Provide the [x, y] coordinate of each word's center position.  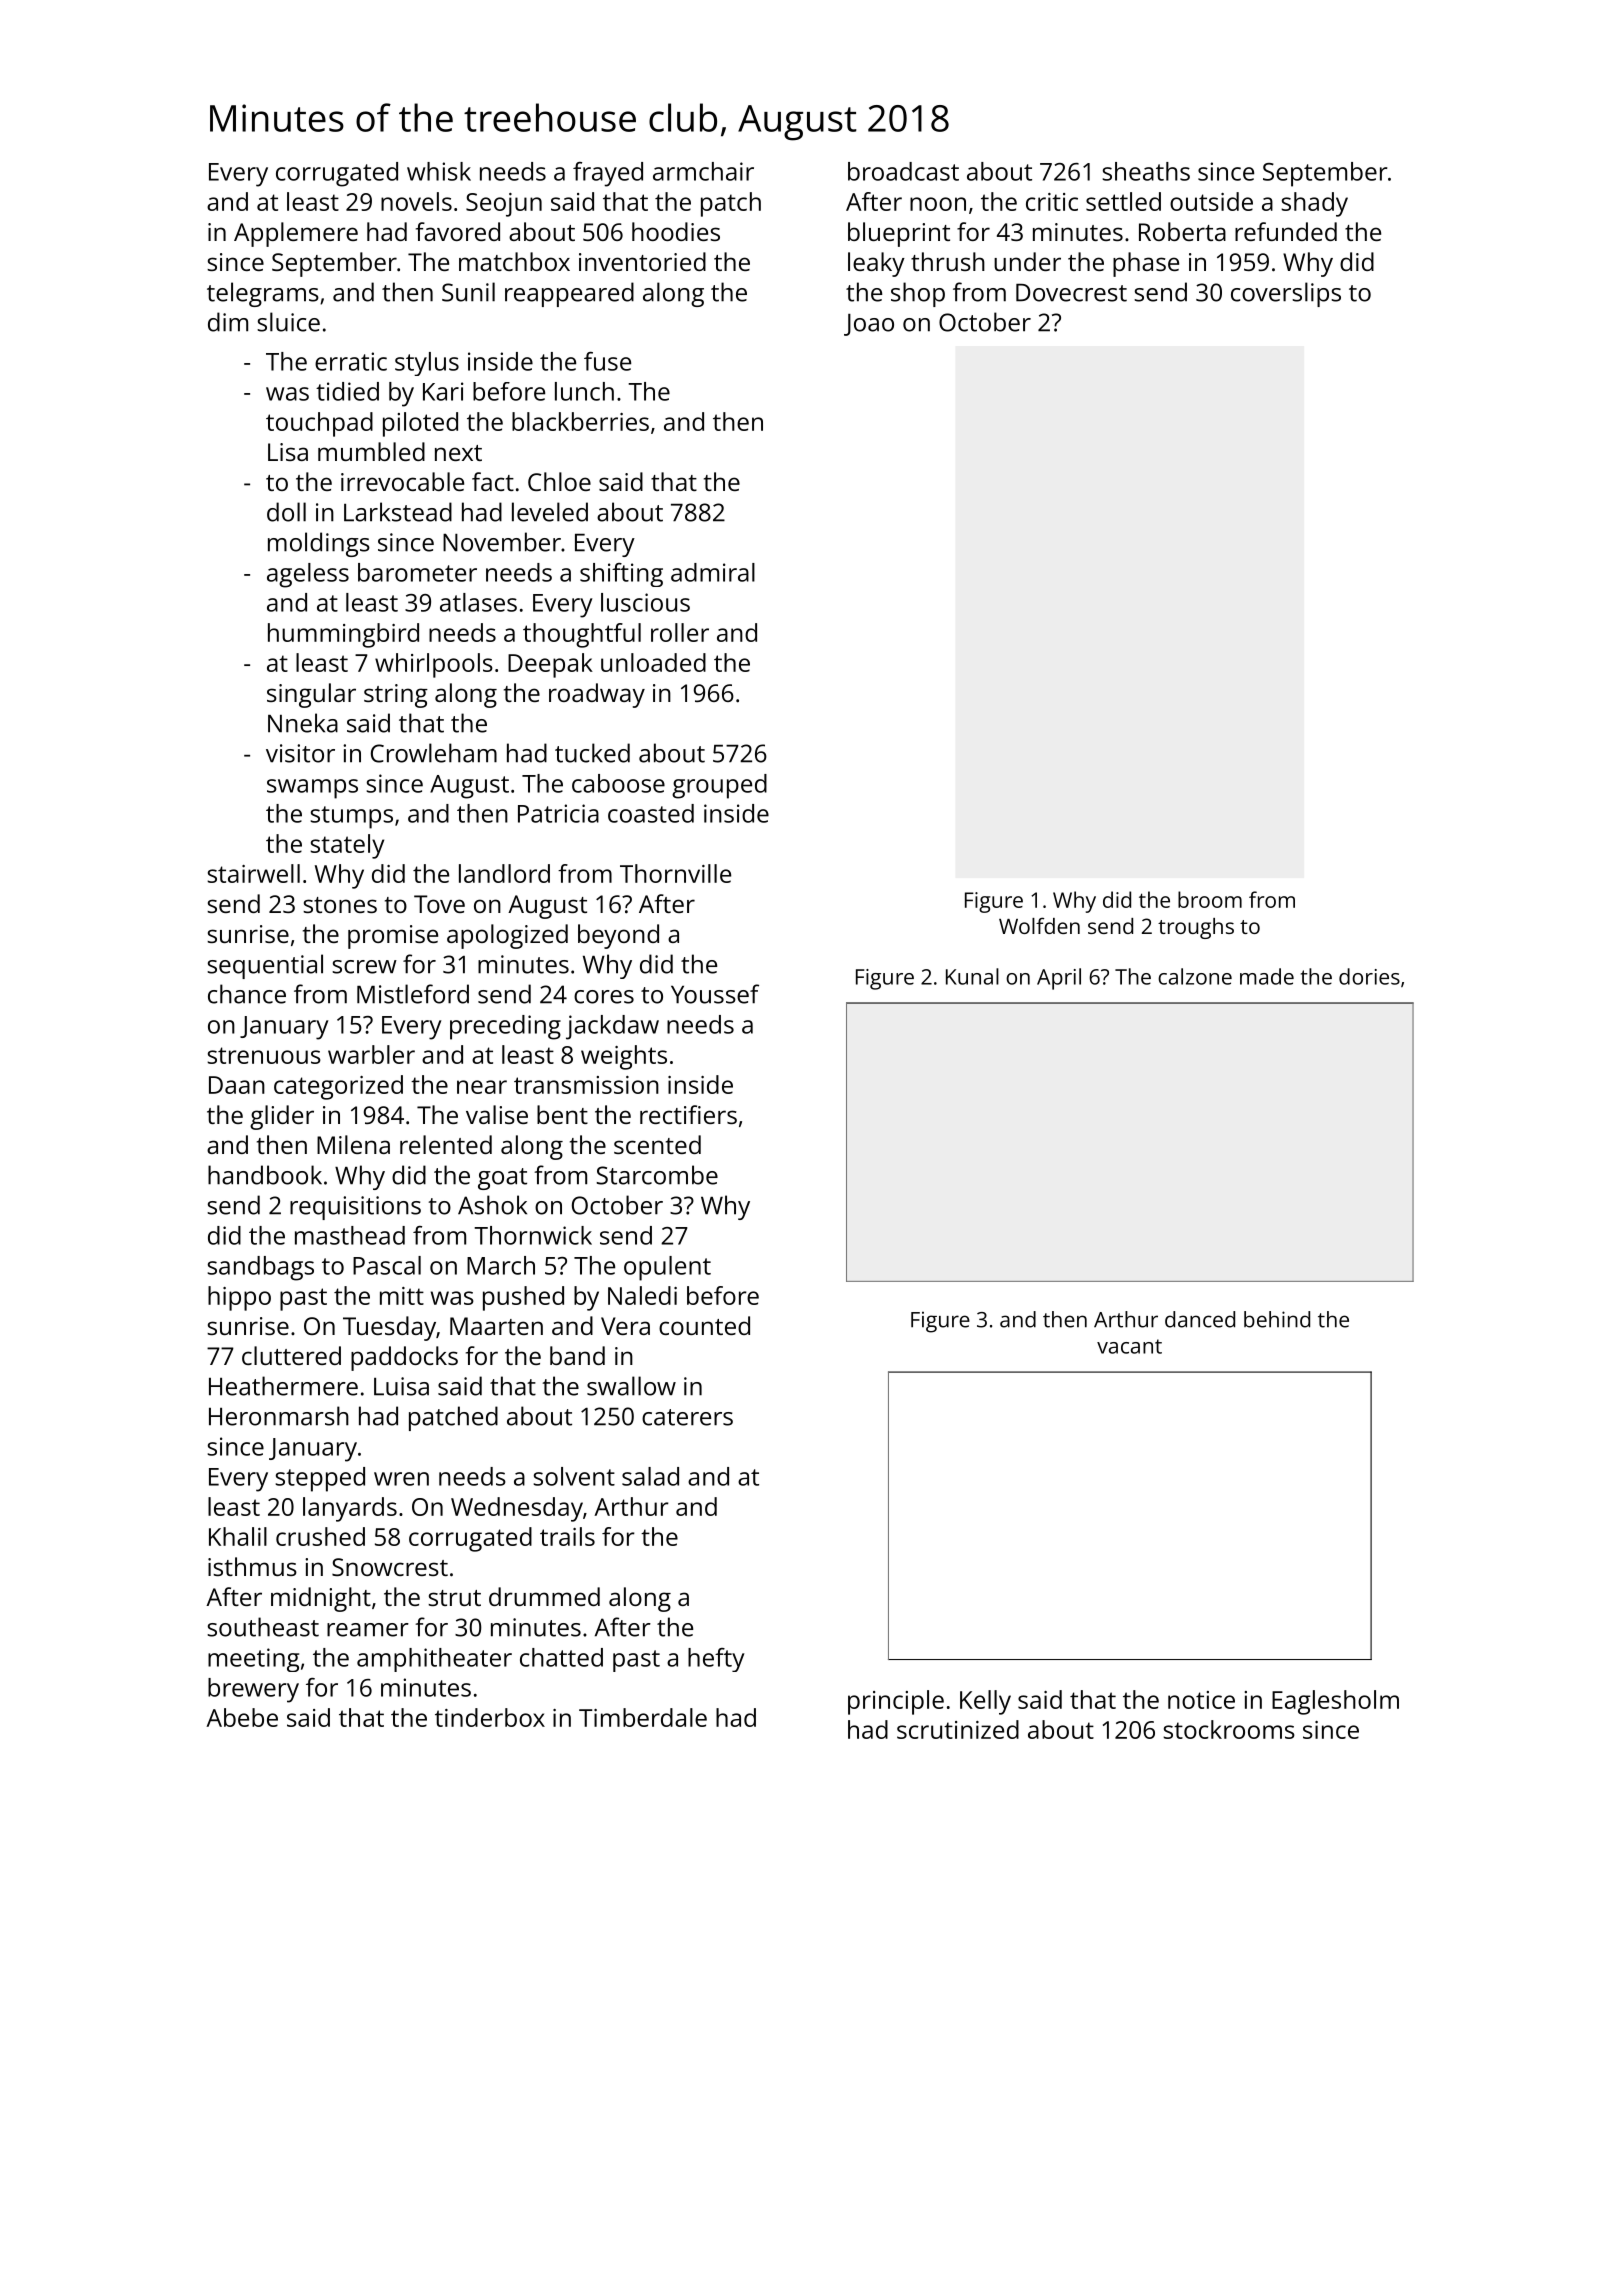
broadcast [903, 171]
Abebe [242, 1717]
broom [1210, 899]
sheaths [1146, 171]
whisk [439, 171]
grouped [719, 786]
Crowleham [434, 753]
